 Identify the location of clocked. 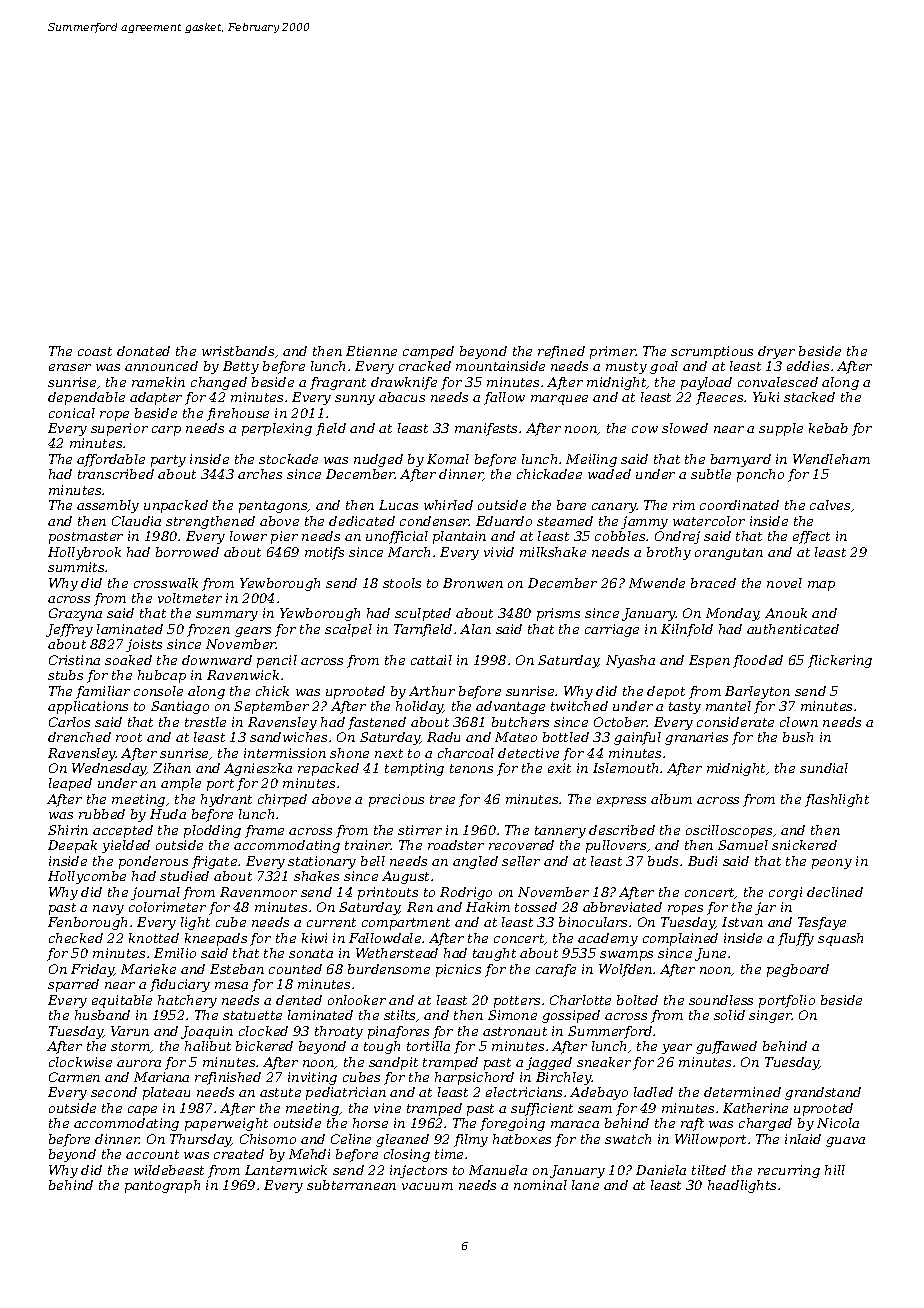
(263, 1031).
